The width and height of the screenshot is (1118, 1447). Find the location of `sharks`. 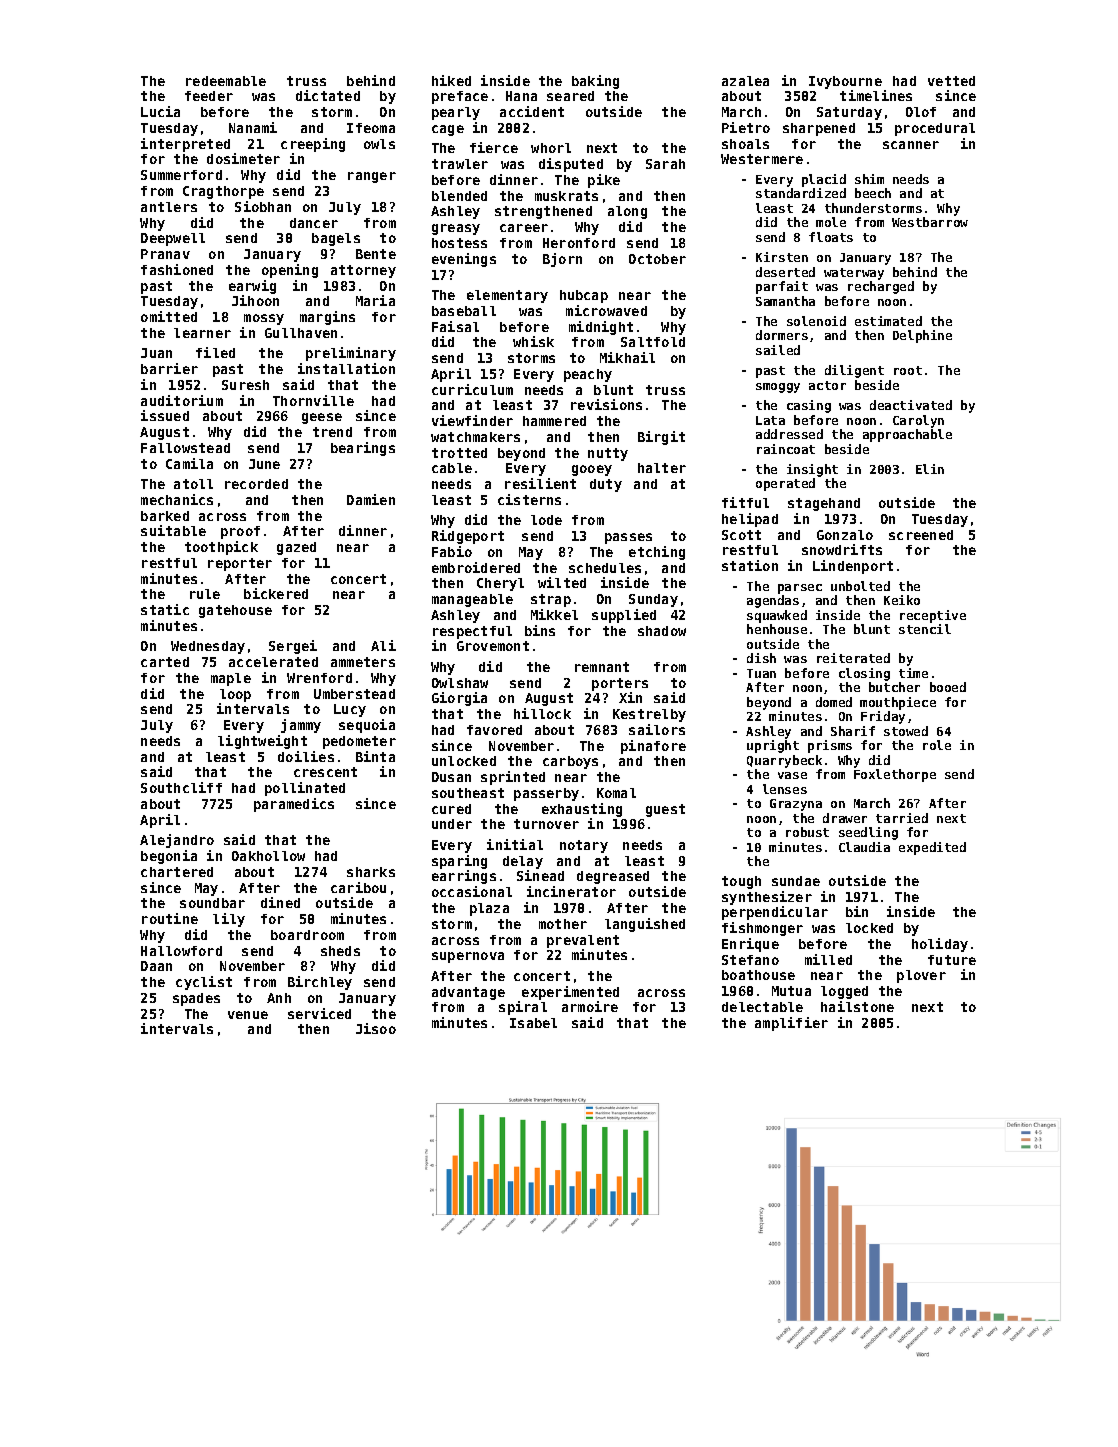

sharks is located at coordinates (371, 872).
